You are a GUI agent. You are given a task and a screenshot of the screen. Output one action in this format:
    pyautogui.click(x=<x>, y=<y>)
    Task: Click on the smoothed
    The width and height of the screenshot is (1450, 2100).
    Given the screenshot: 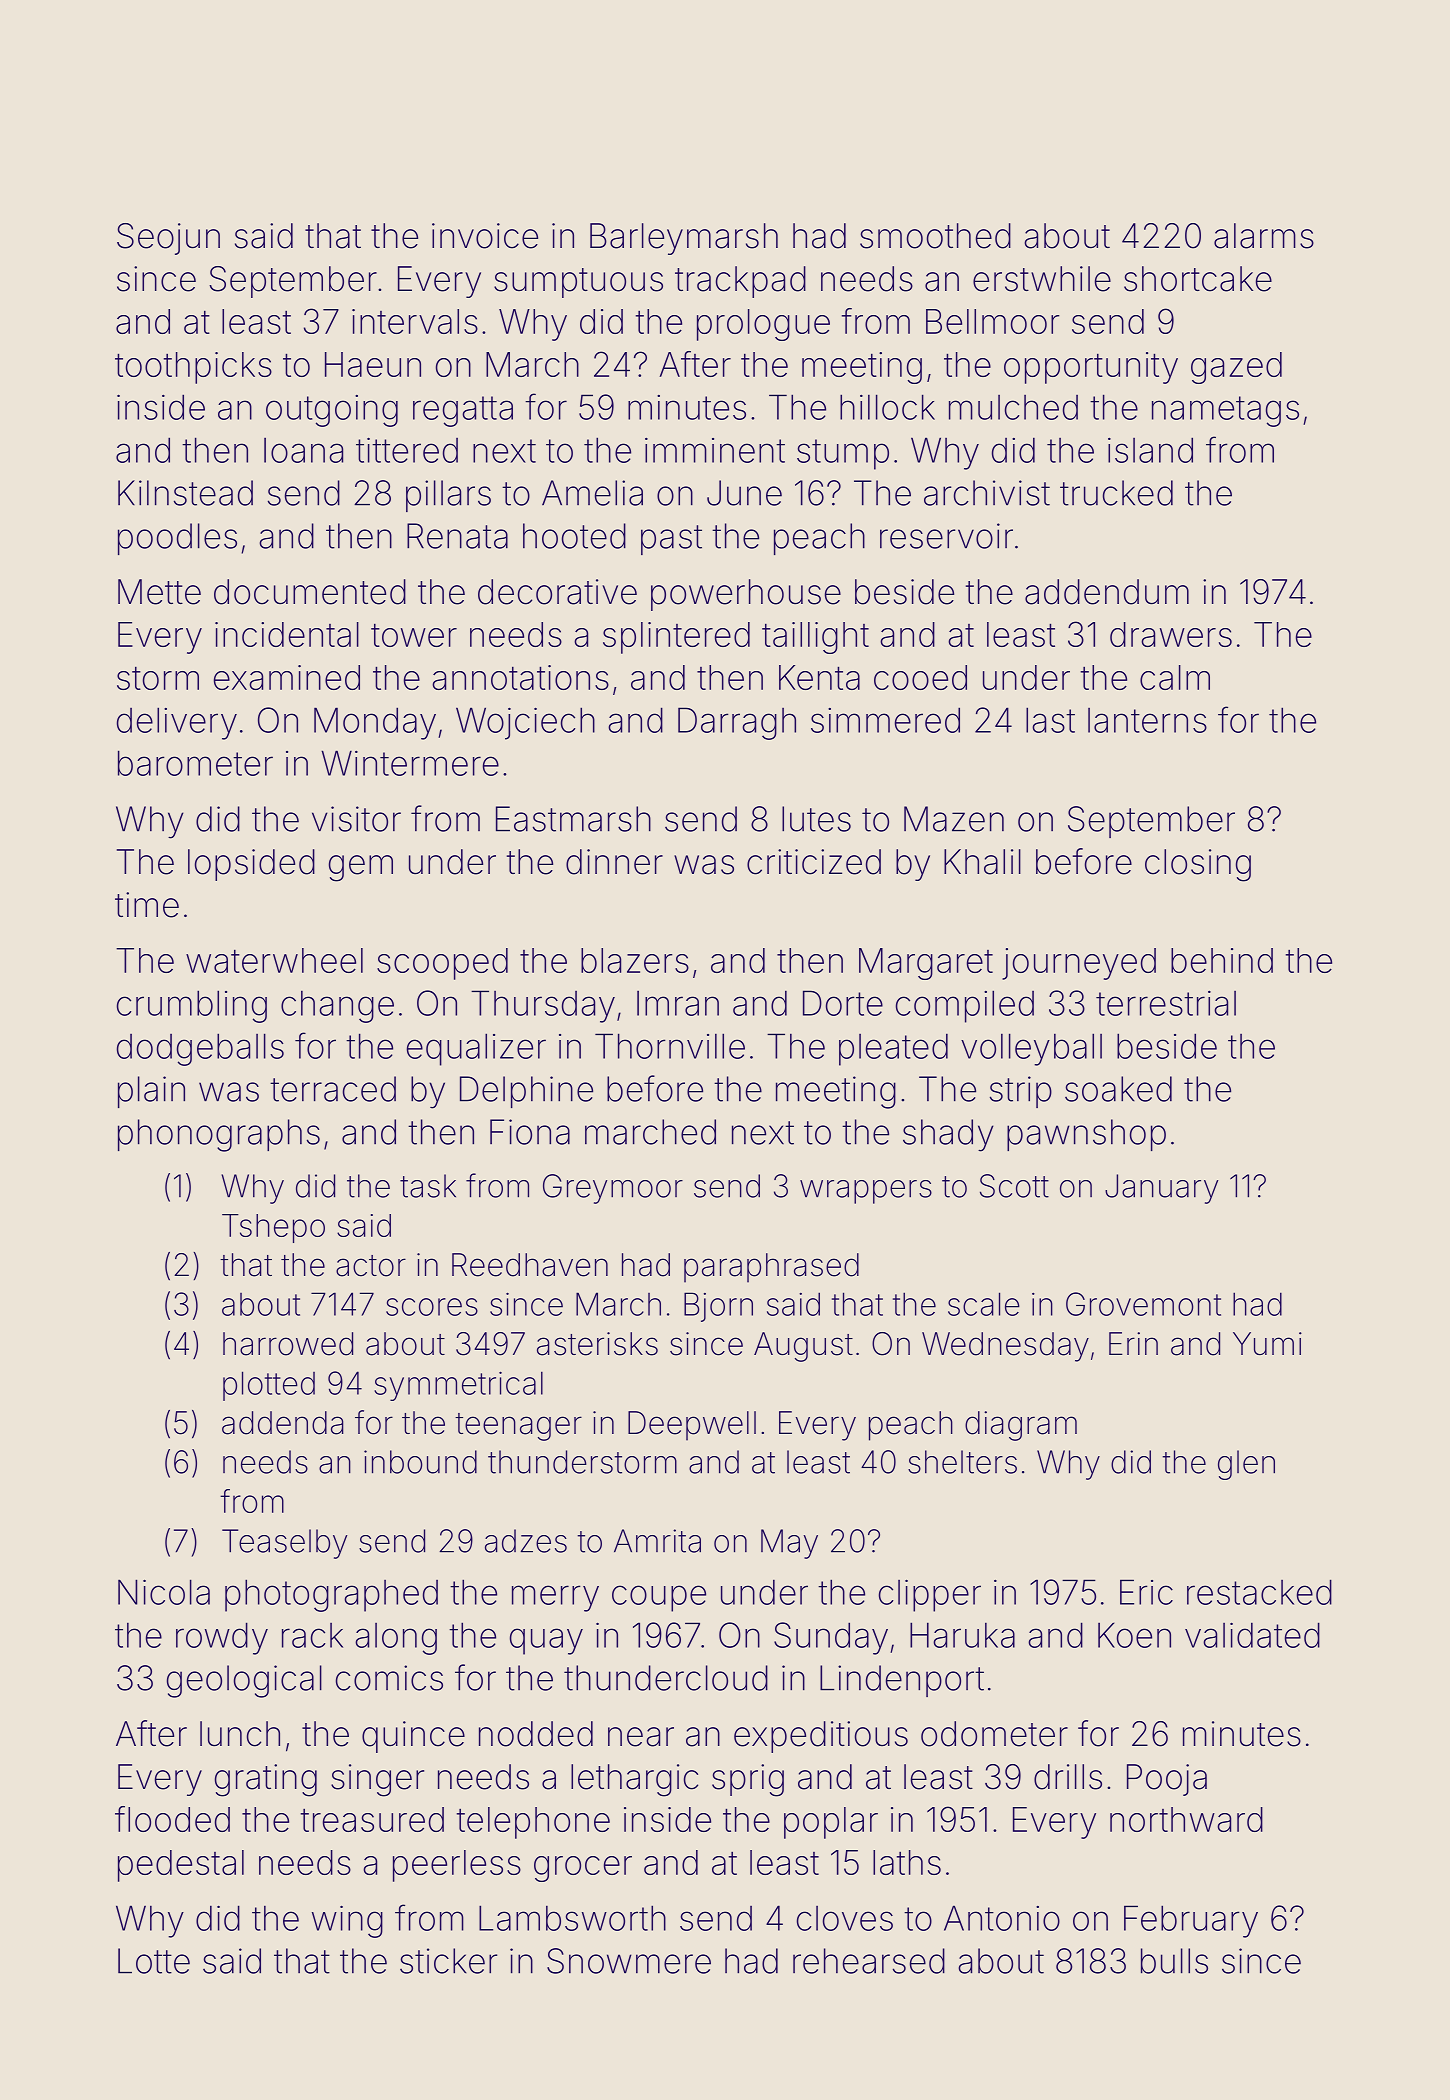 What is the action you would take?
    pyautogui.click(x=935, y=236)
